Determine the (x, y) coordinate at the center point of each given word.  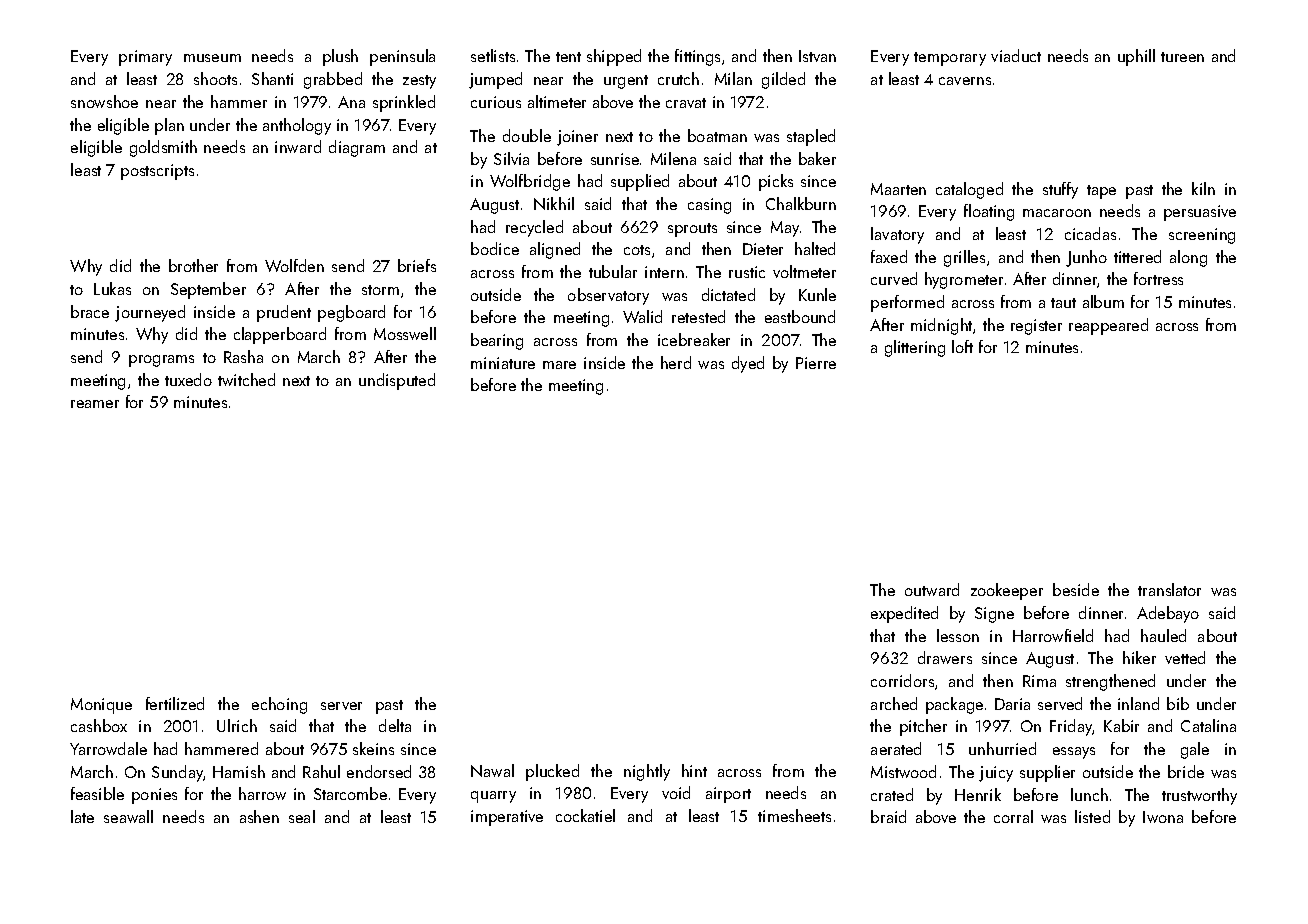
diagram (357, 148)
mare (559, 365)
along (1188, 258)
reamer (95, 404)
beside (1076, 589)
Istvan (817, 56)
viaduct (1016, 55)
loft (962, 346)
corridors (902, 680)
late (82, 816)
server (341, 706)
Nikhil (554, 203)
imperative (507, 818)
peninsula (402, 57)
